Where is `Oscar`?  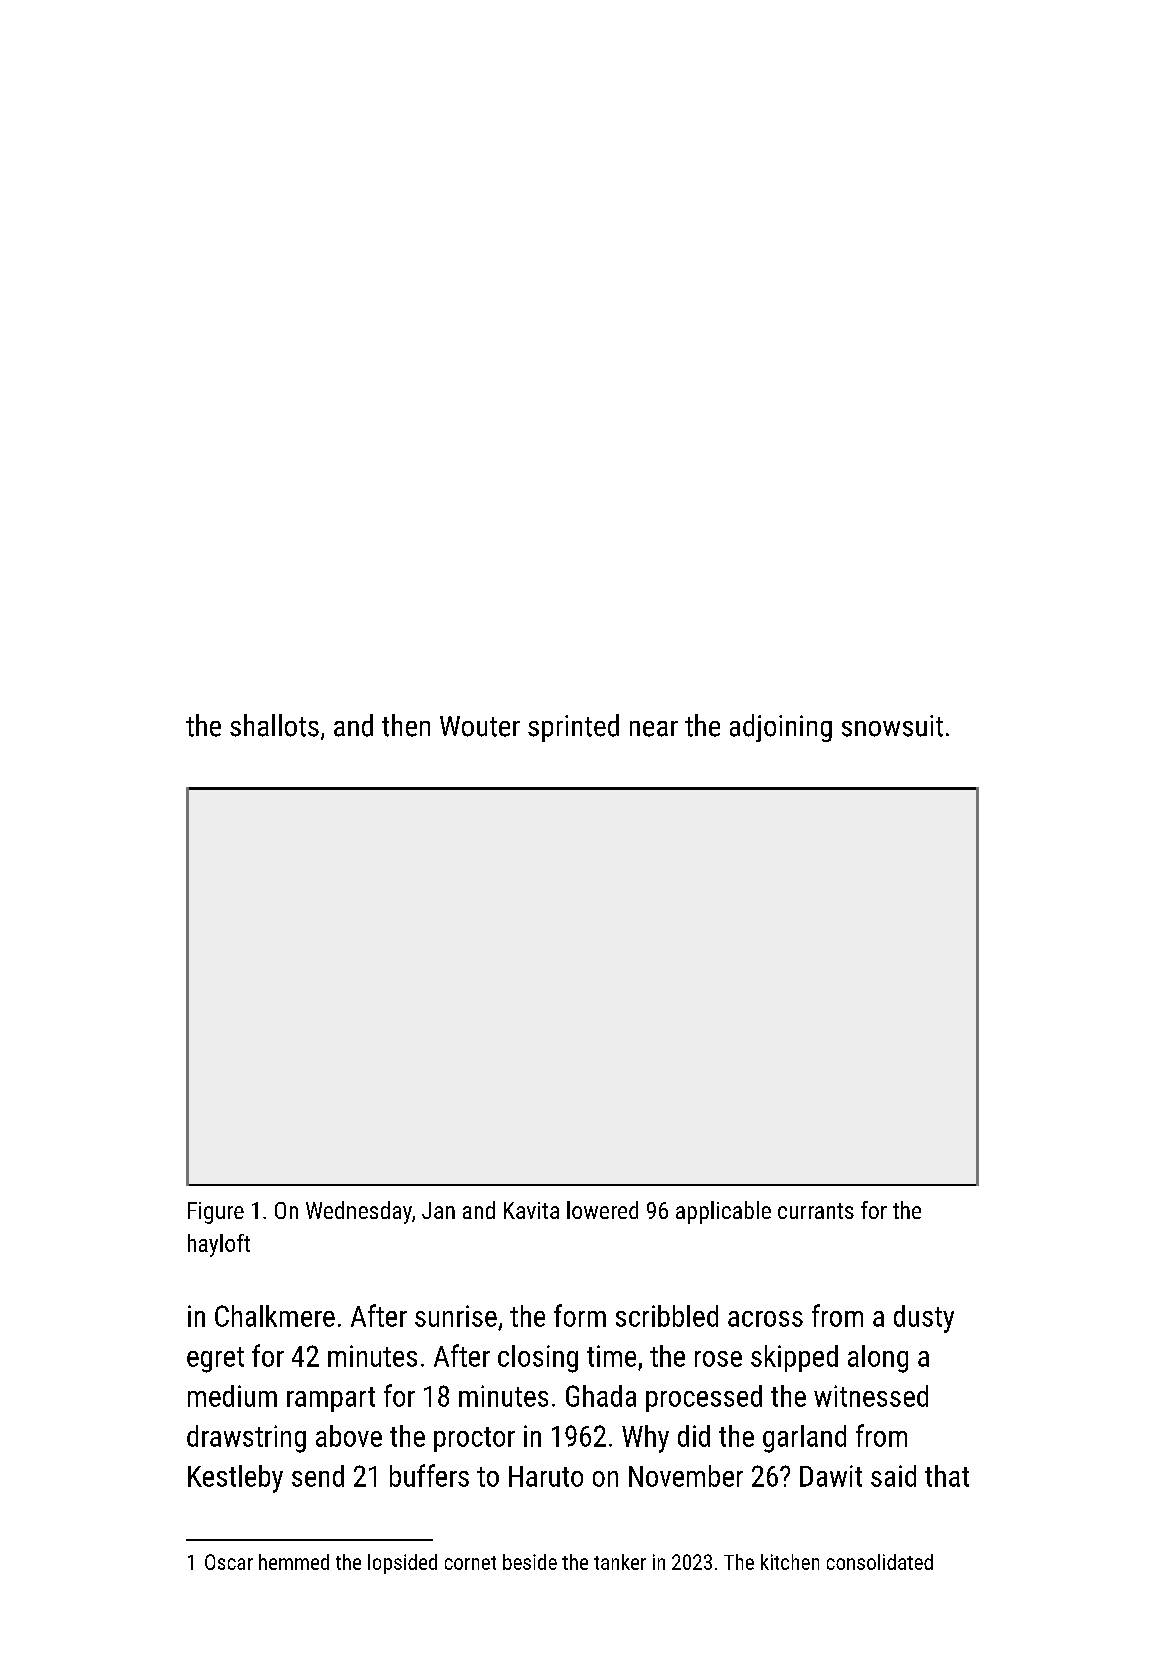
Oscar is located at coordinates (229, 1562).
